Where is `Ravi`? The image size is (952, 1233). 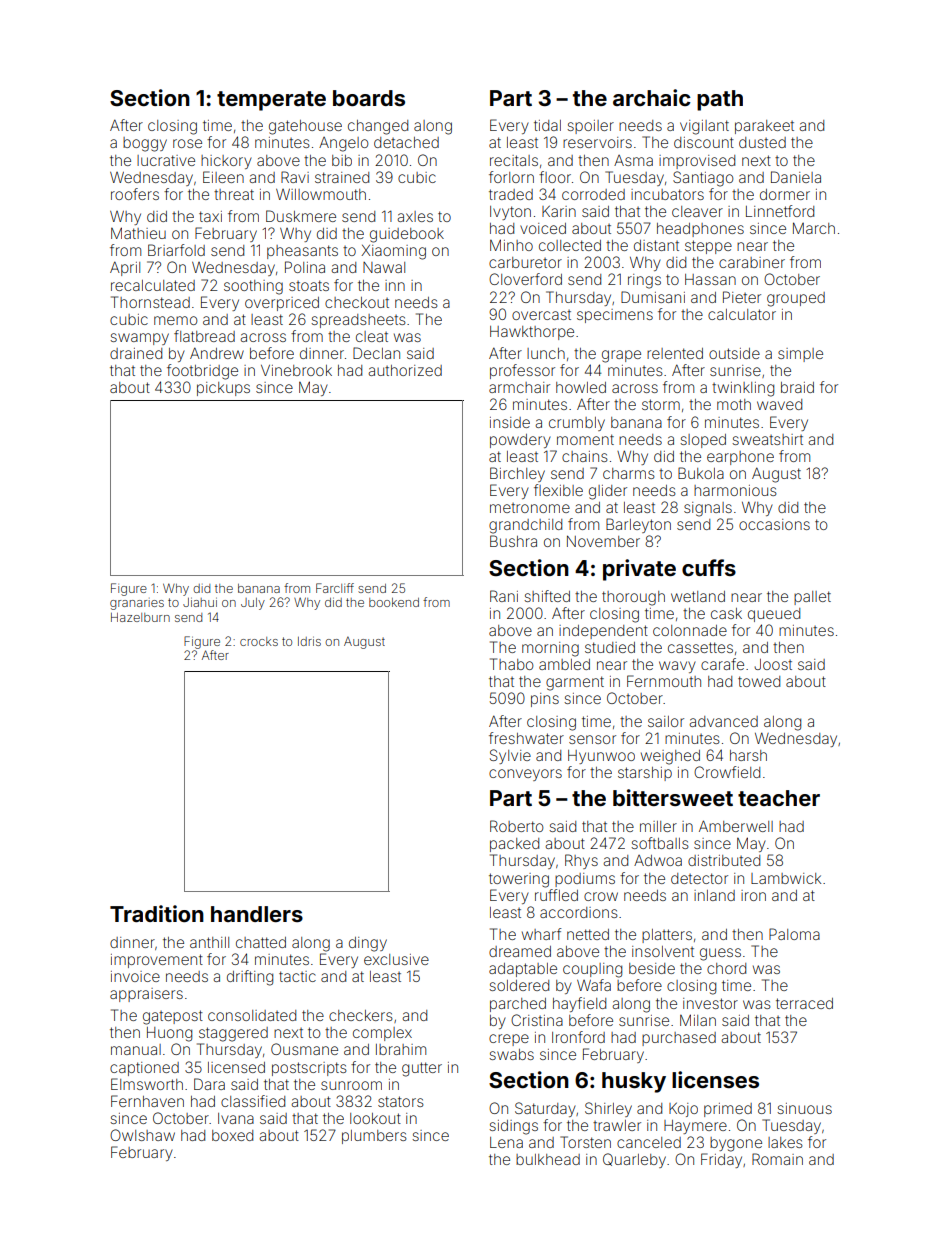 Ravi is located at coordinates (295, 177).
